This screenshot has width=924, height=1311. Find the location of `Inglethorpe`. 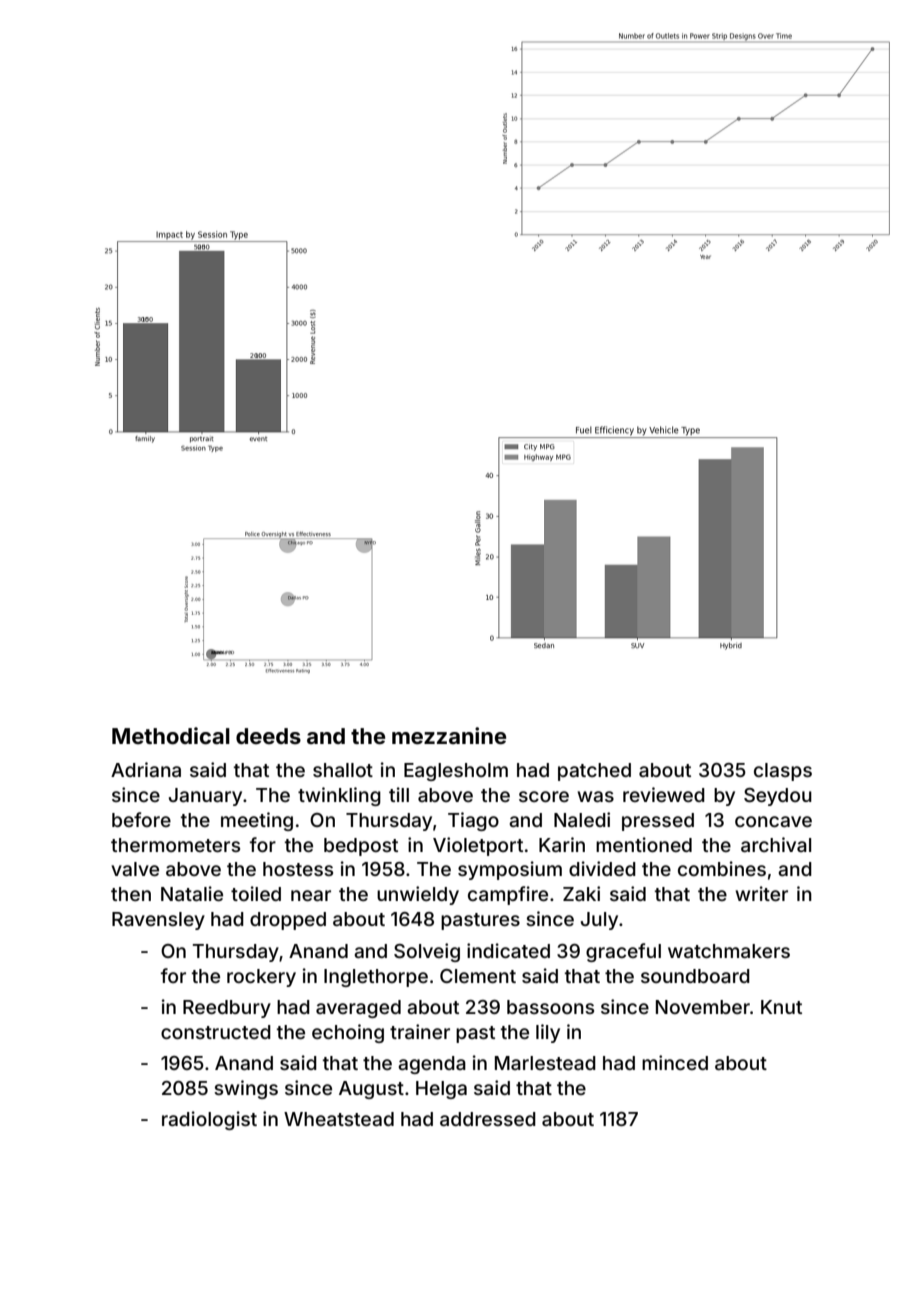

Inglethorpe is located at coordinates (376, 978).
